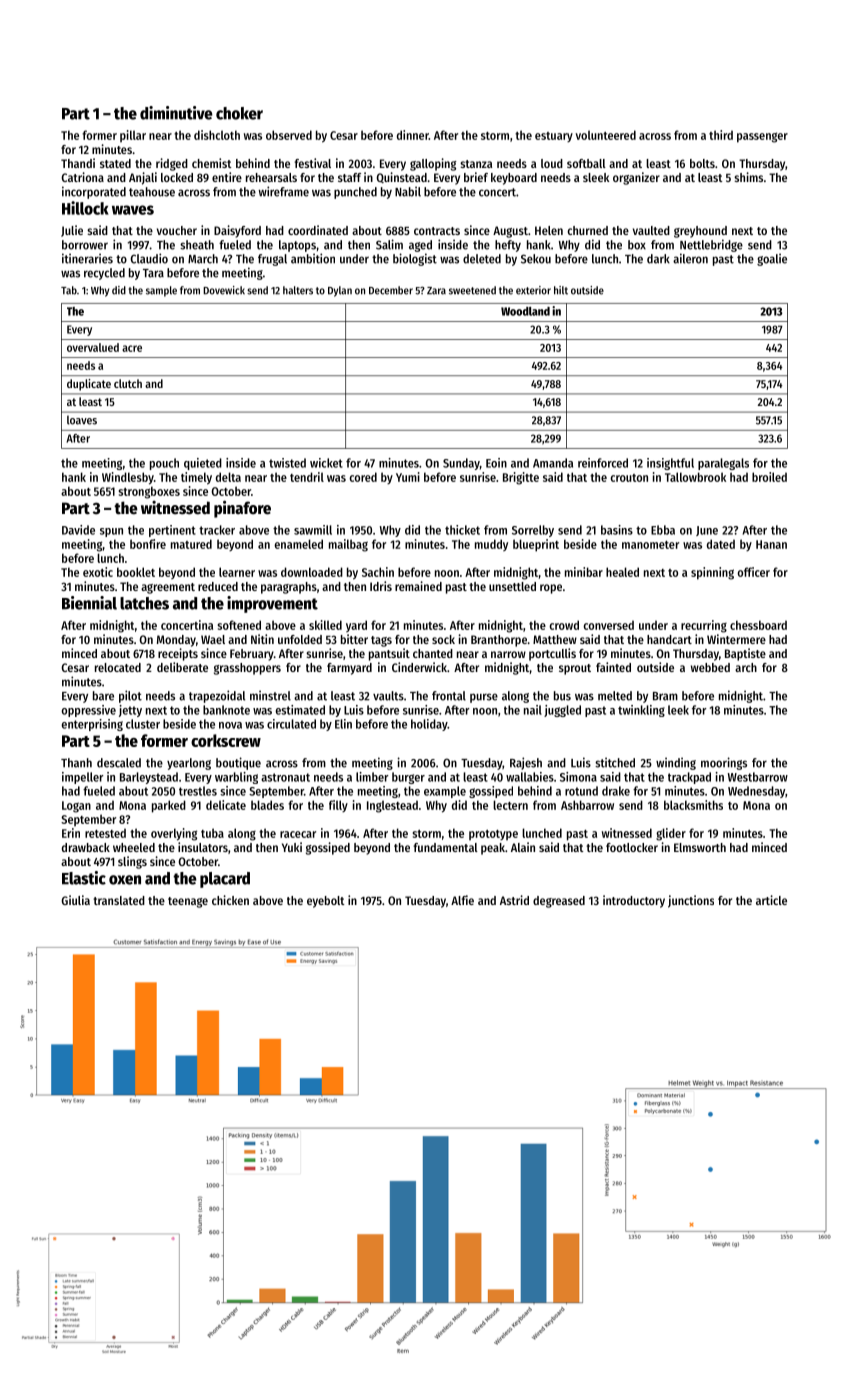 The height and width of the screenshot is (1400, 849). What do you see at coordinates (721, 544) in the screenshot?
I see `dated` at bounding box center [721, 544].
